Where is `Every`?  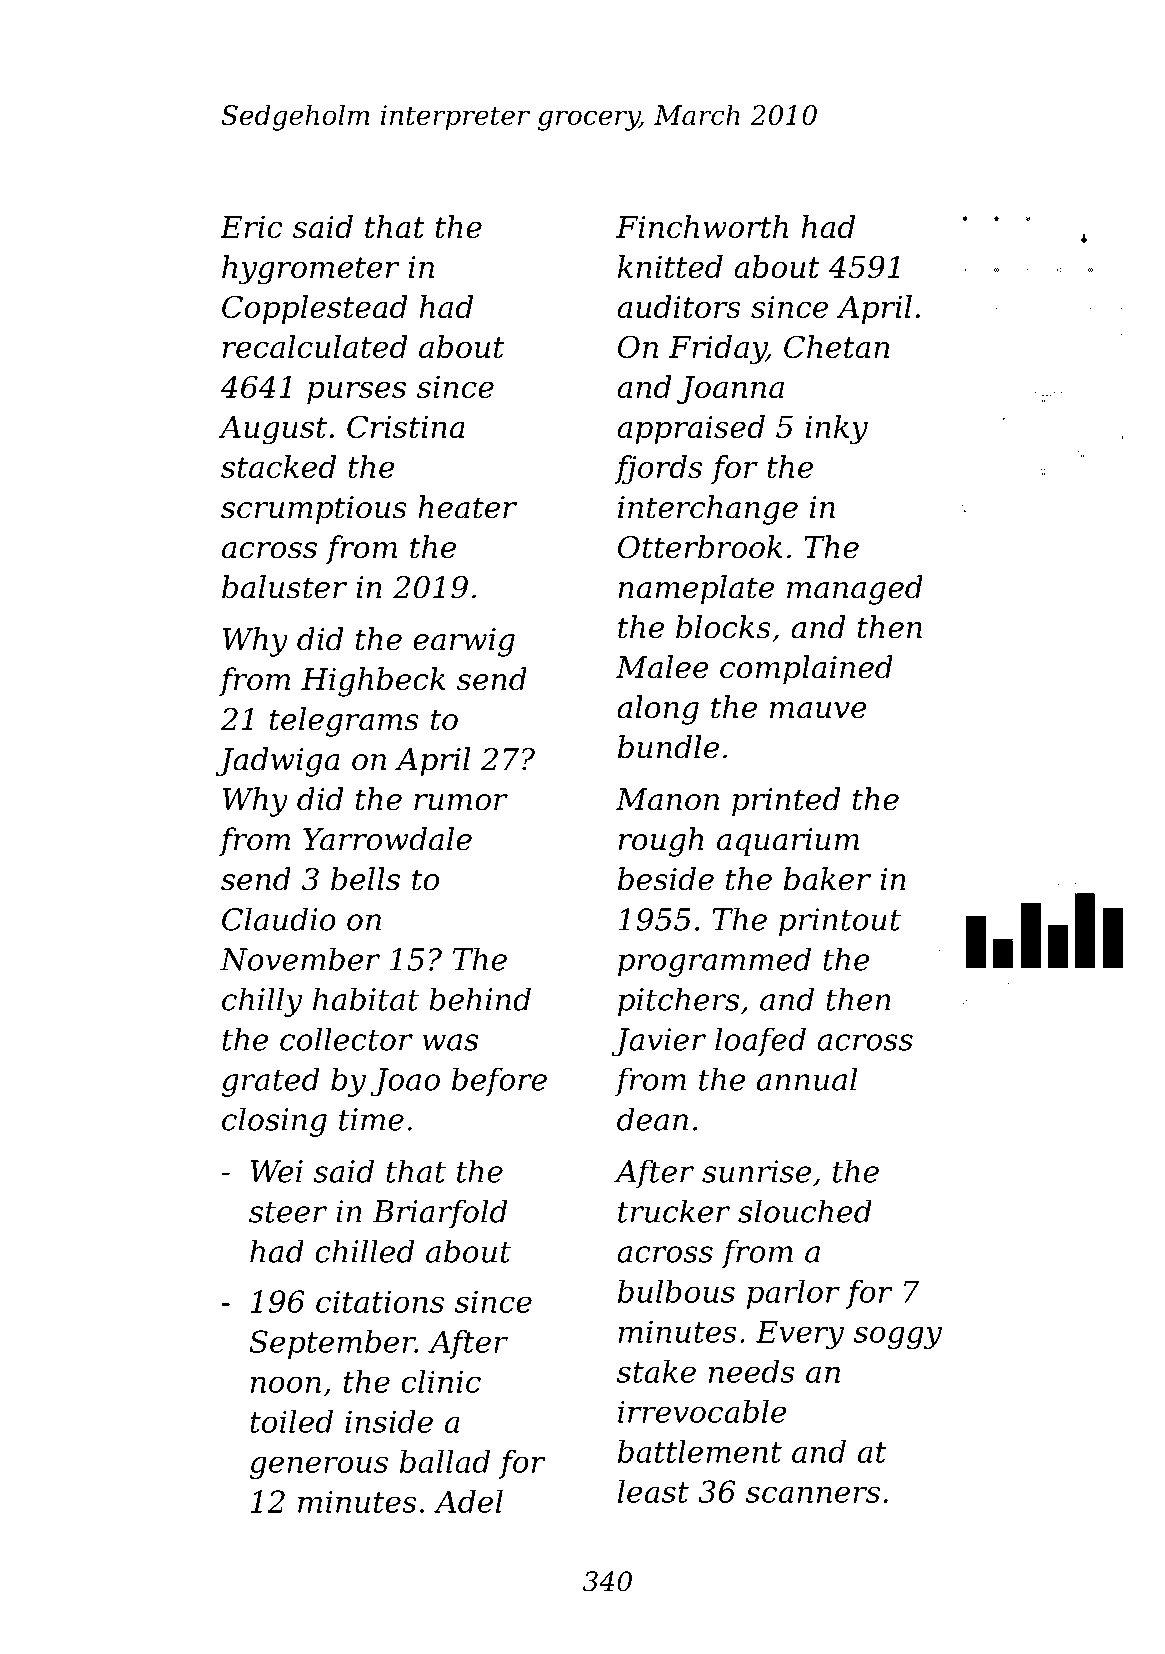
Every is located at coordinates (800, 1334).
